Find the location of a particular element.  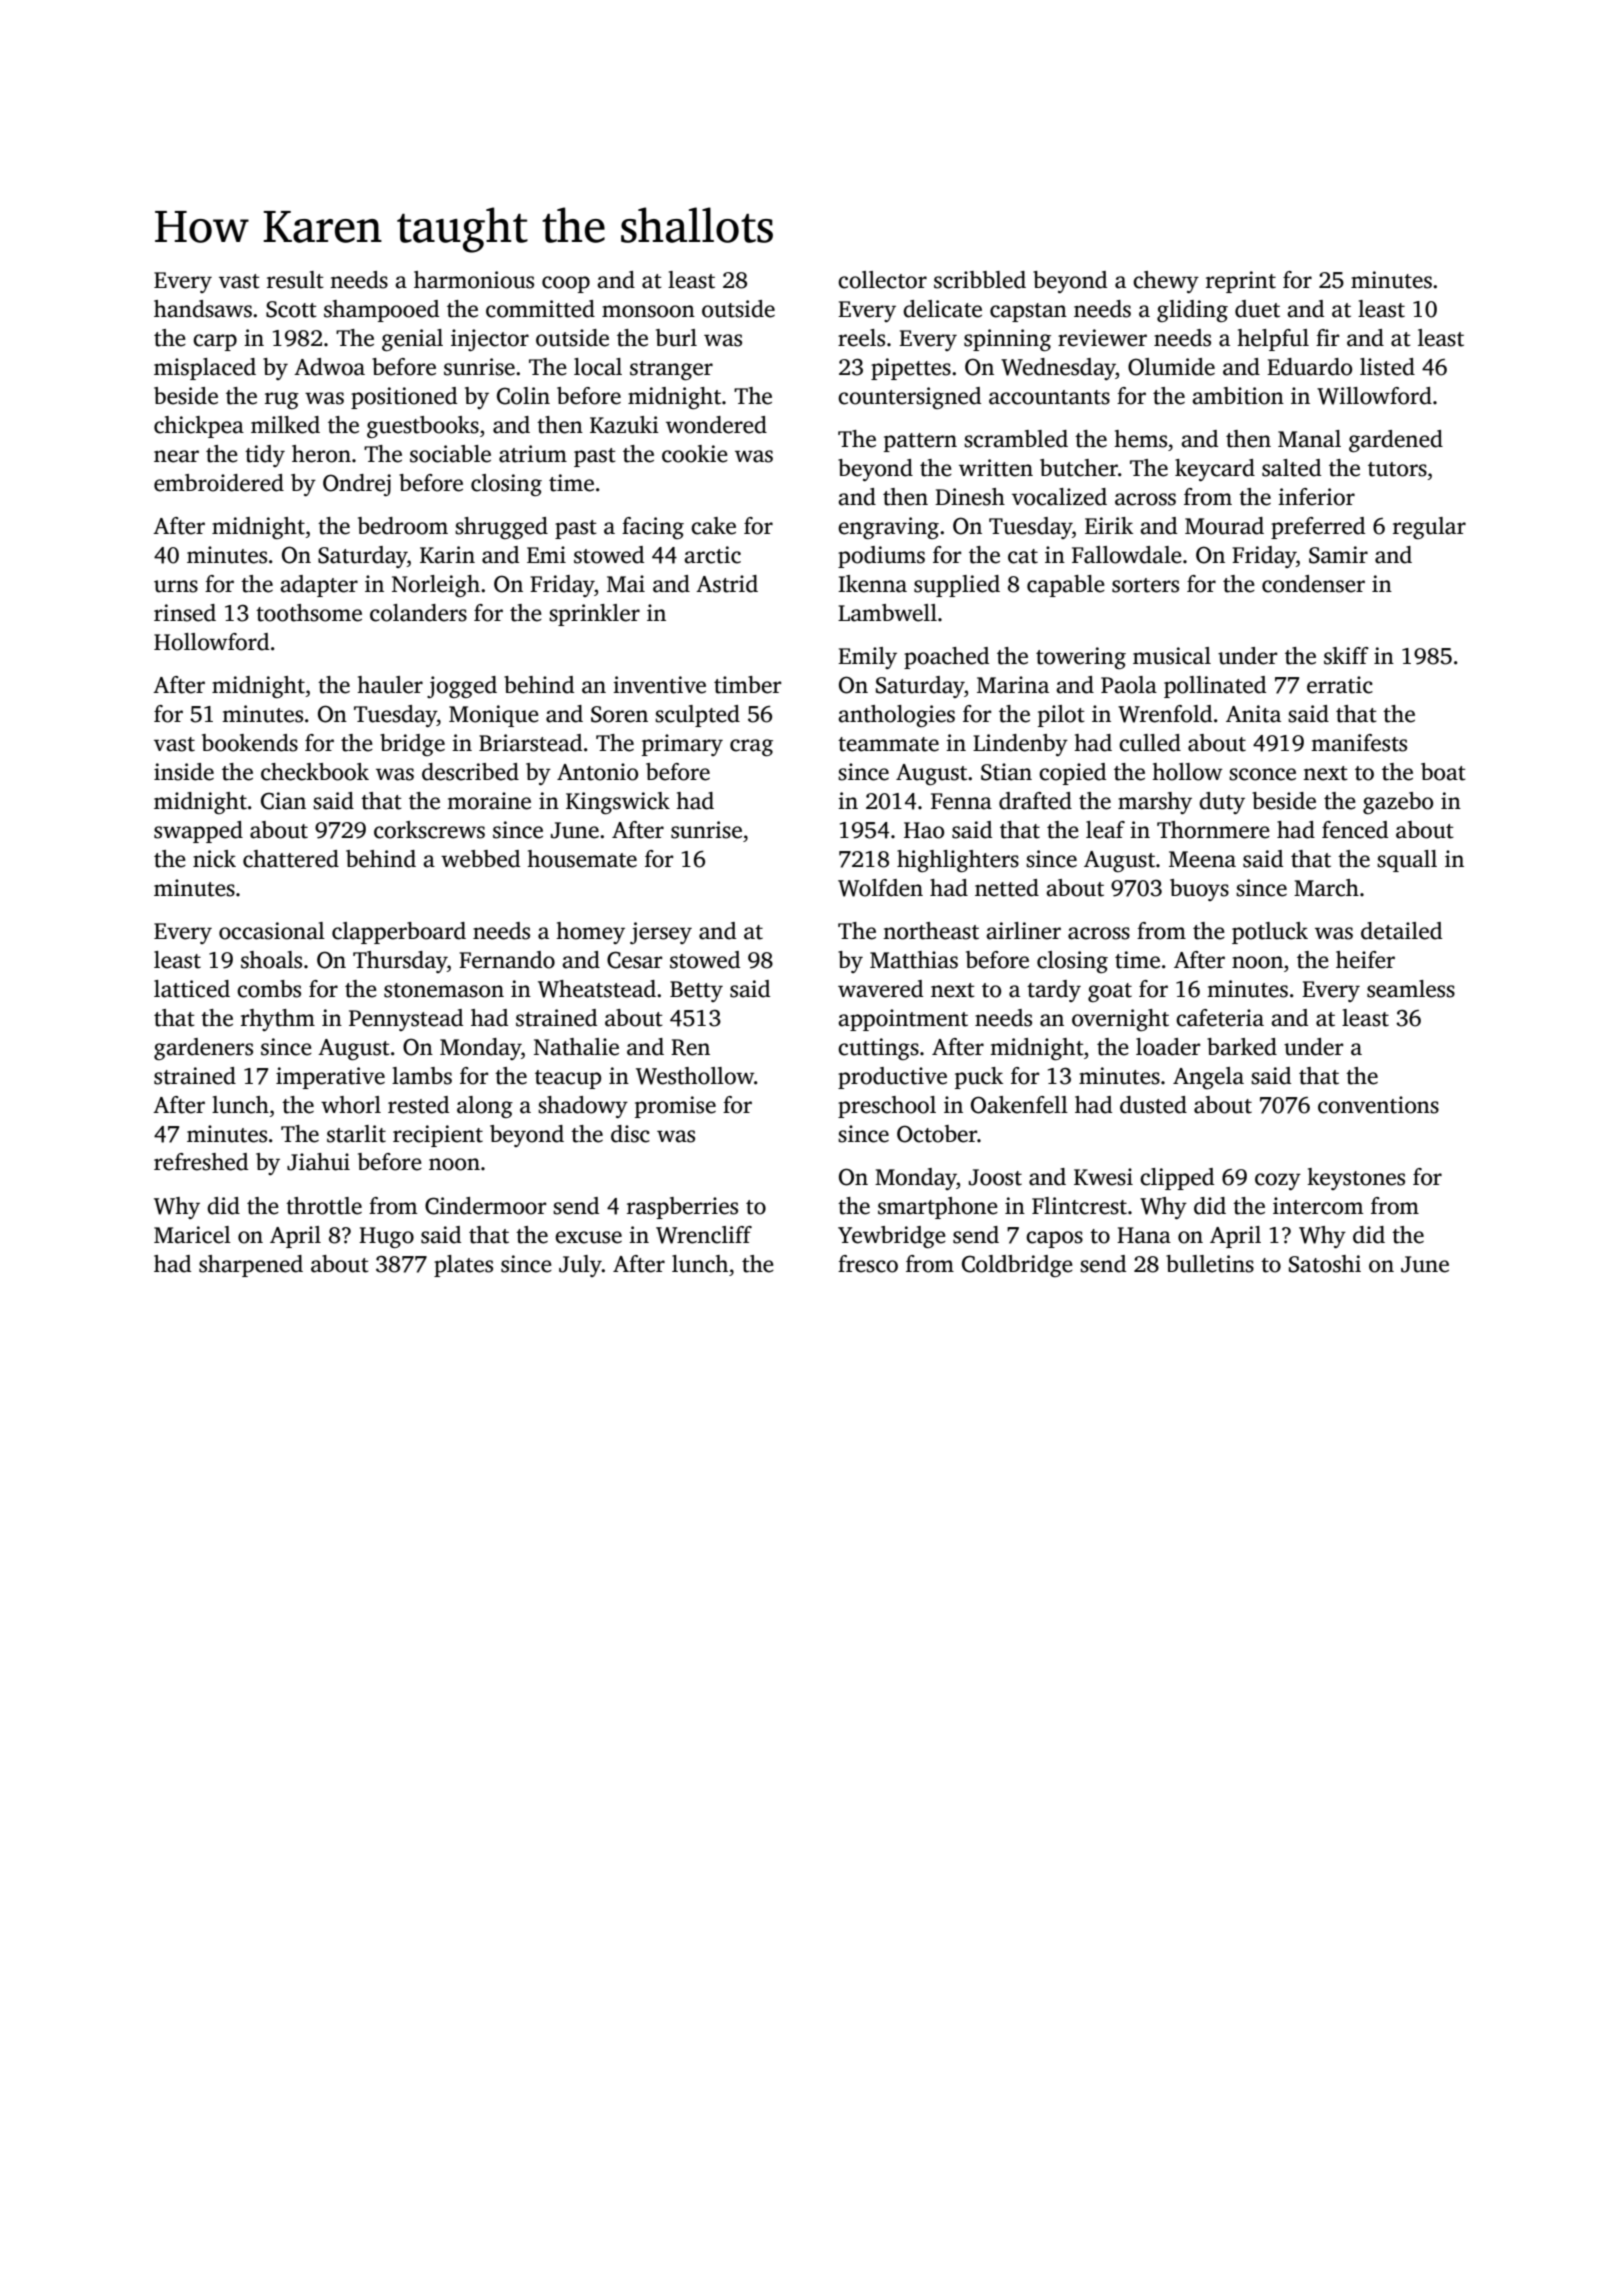

jersey is located at coordinates (661, 933).
